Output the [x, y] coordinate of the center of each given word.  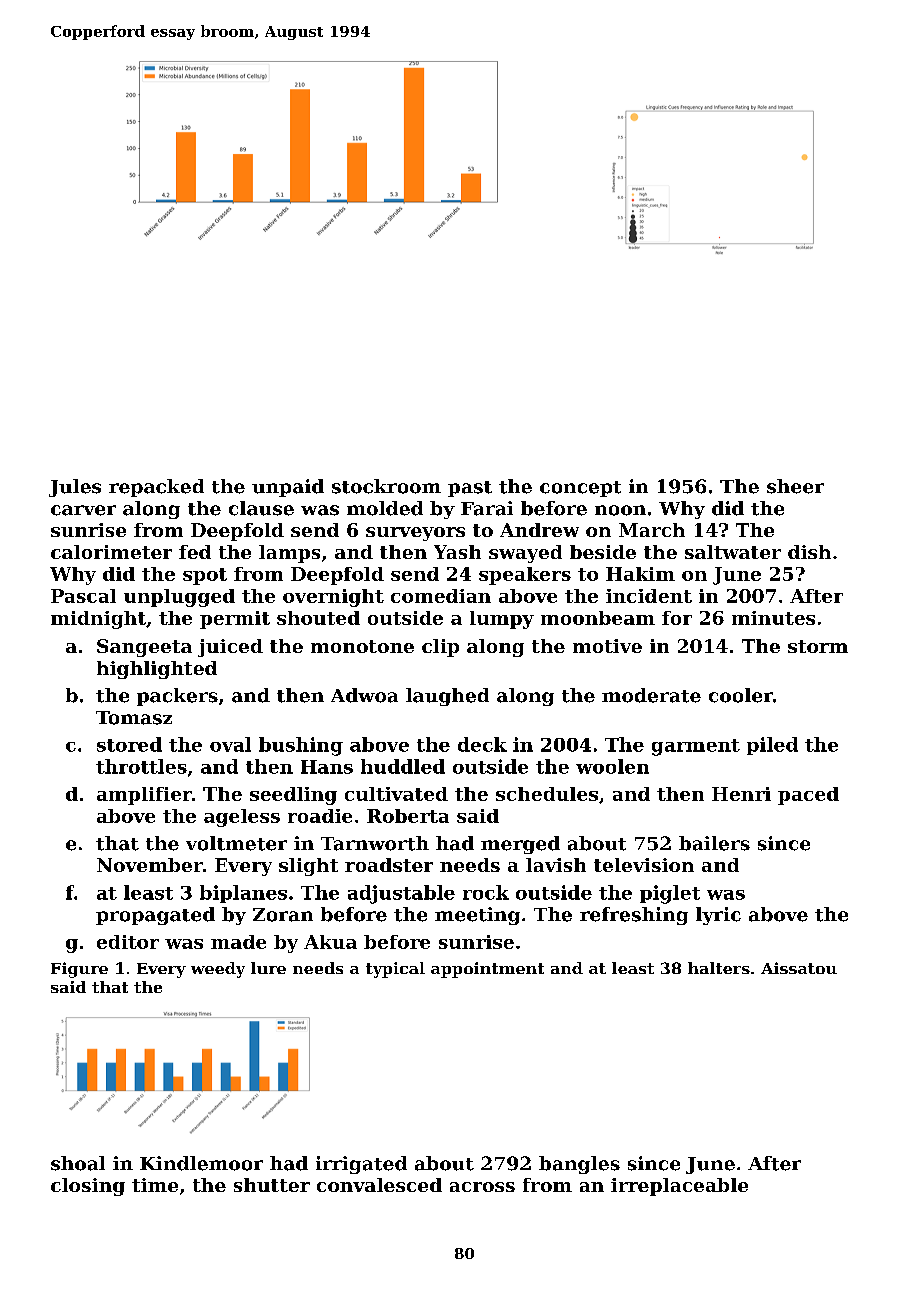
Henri [741, 794]
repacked [156, 488]
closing [88, 1187]
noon [620, 510]
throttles [141, 766]
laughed [447, 697]
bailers [714, 843]
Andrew [539, 530]
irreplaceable [679, 1187]
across [482, 1187]
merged [520, 845]
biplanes [243, 894]
